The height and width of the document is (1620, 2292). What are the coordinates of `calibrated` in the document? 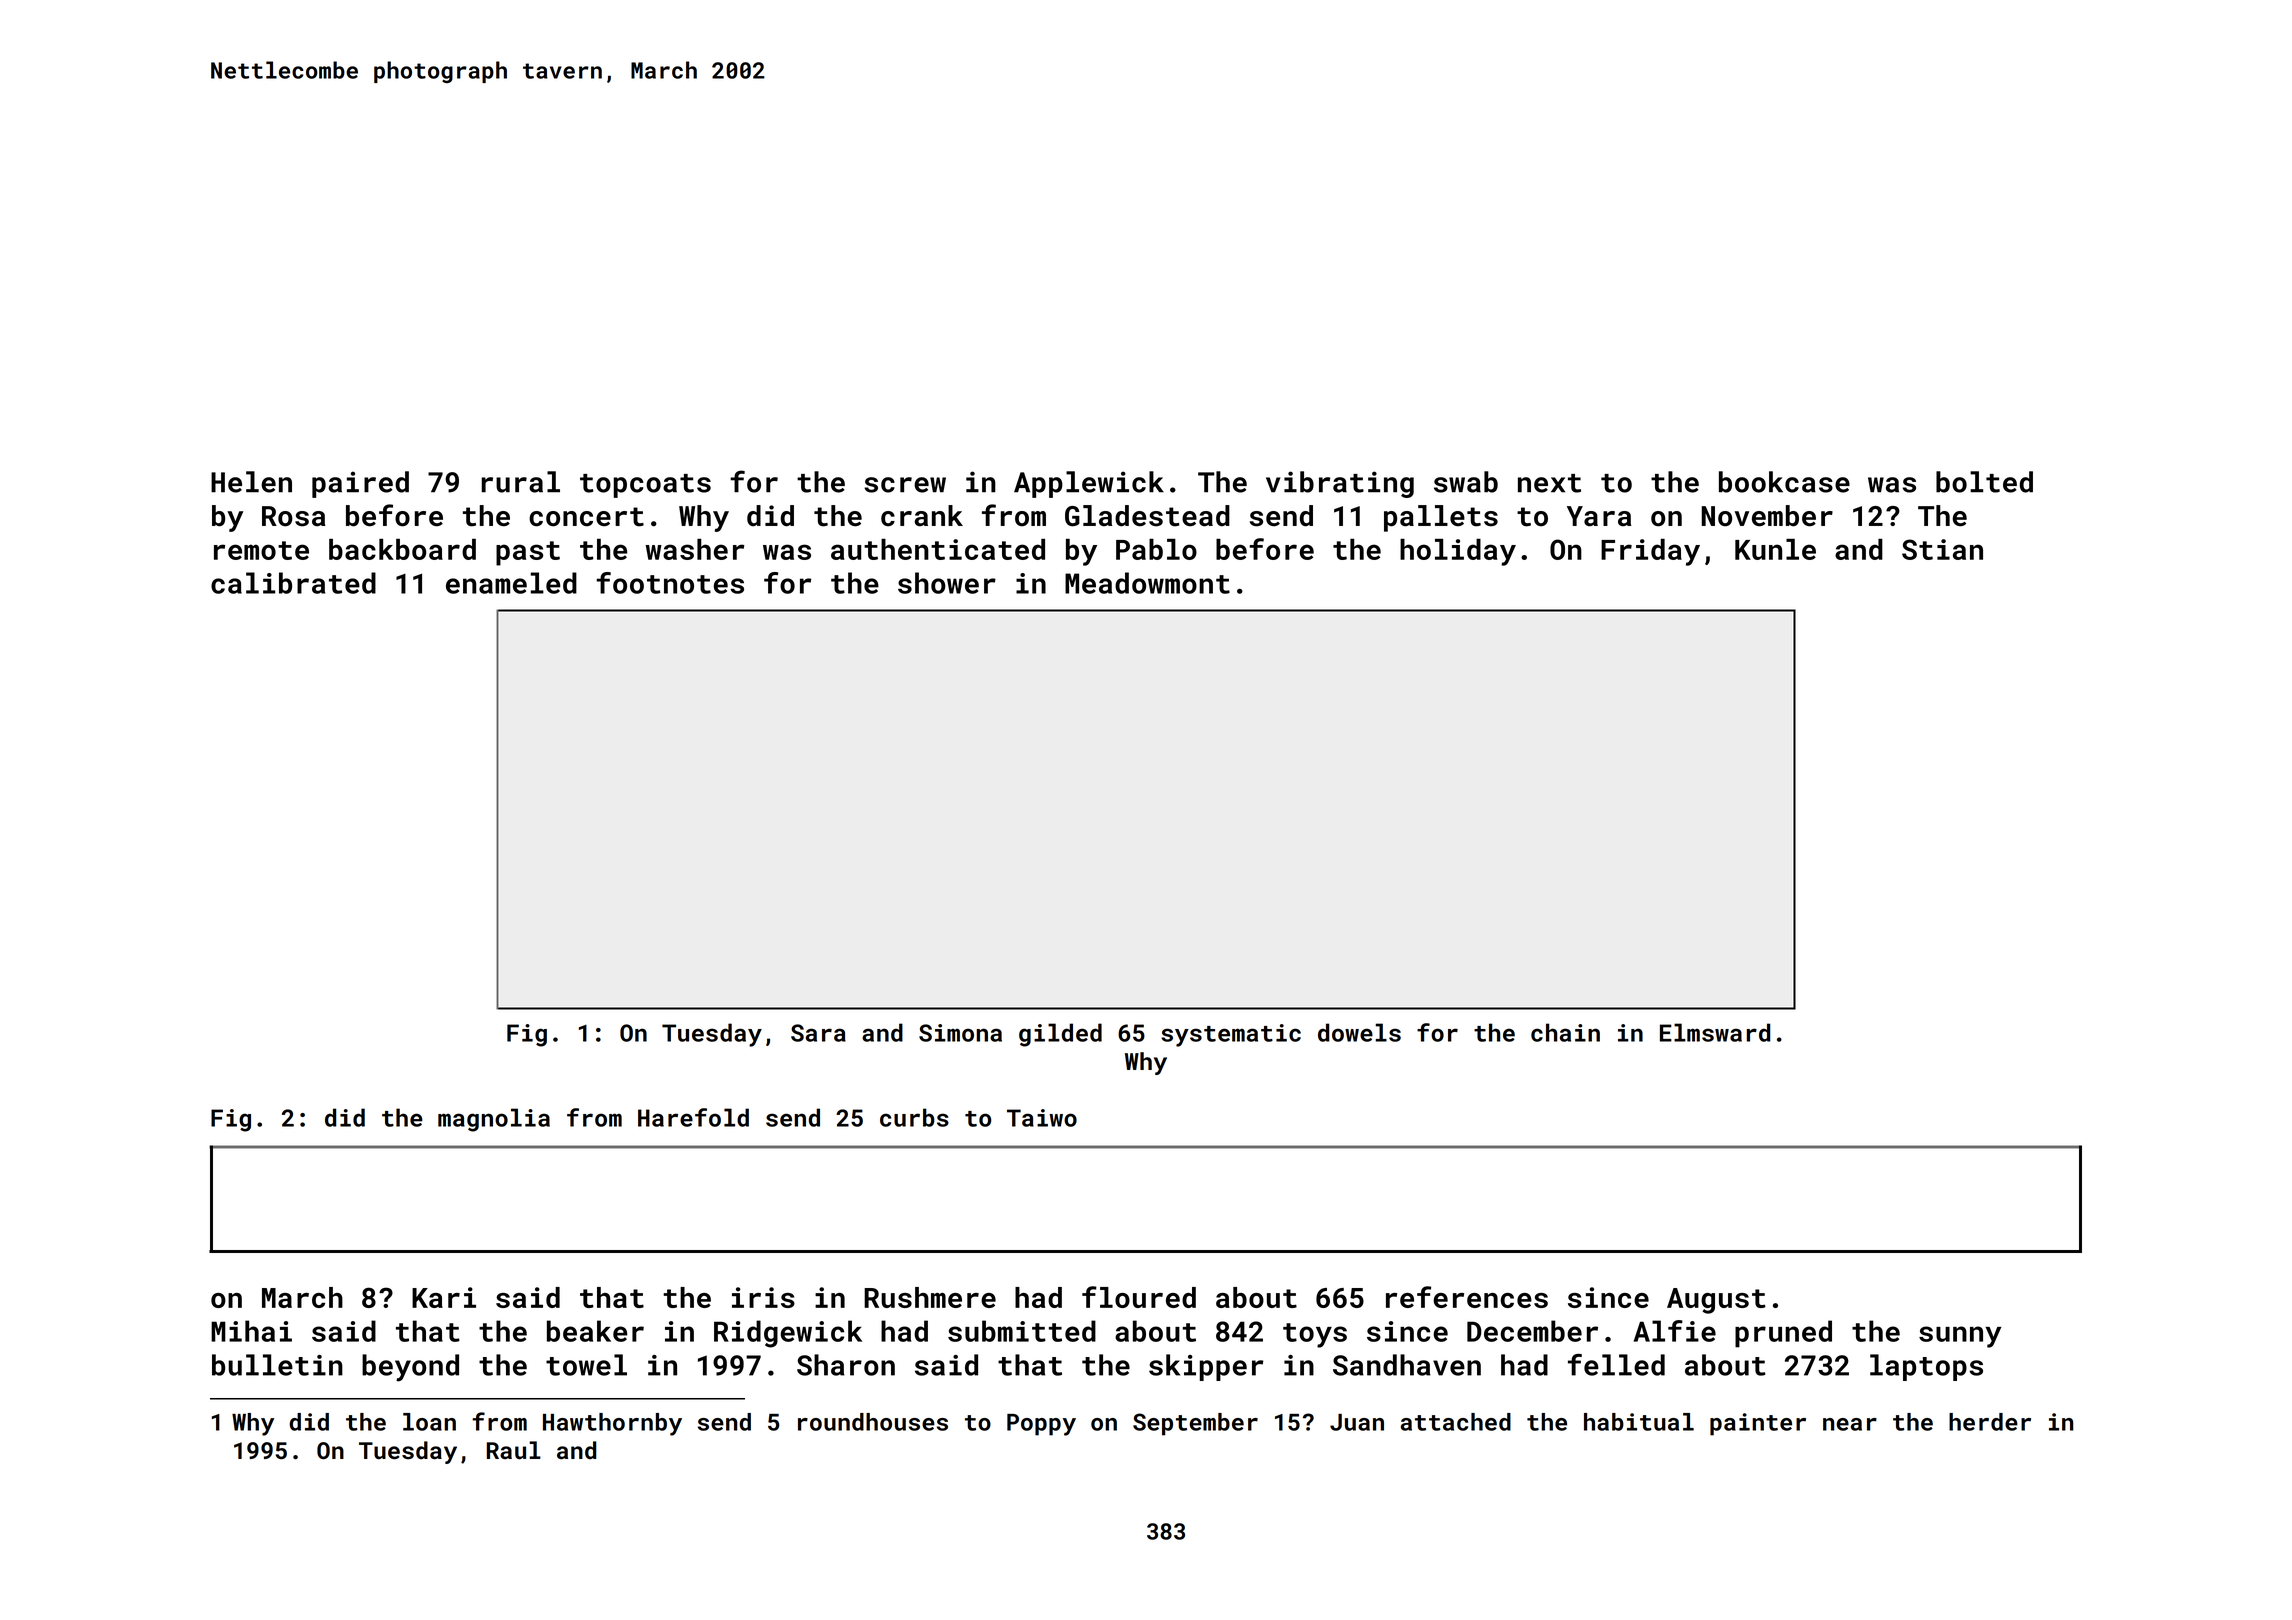 It's located at (293, 583).
